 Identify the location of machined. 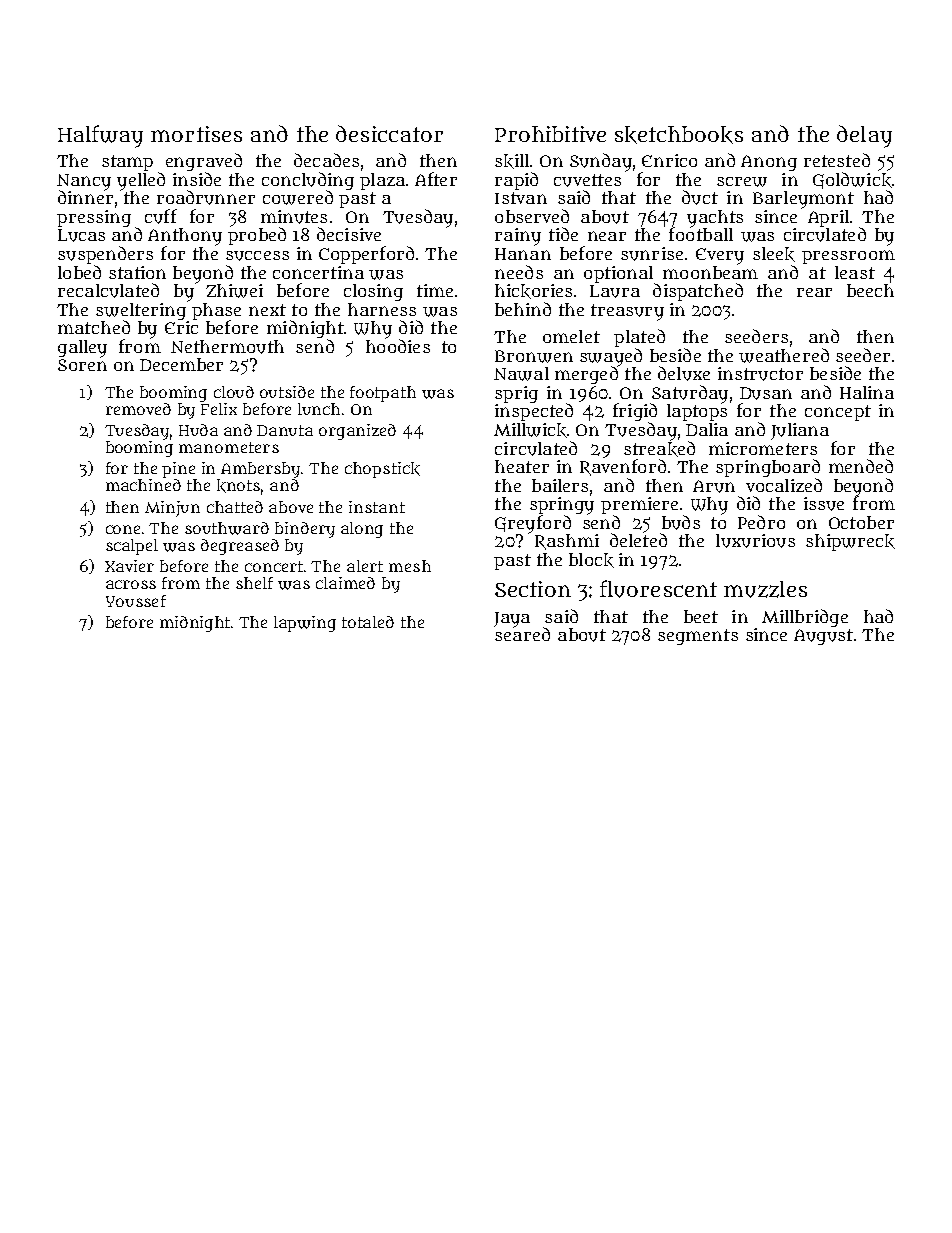
(143, 485).
